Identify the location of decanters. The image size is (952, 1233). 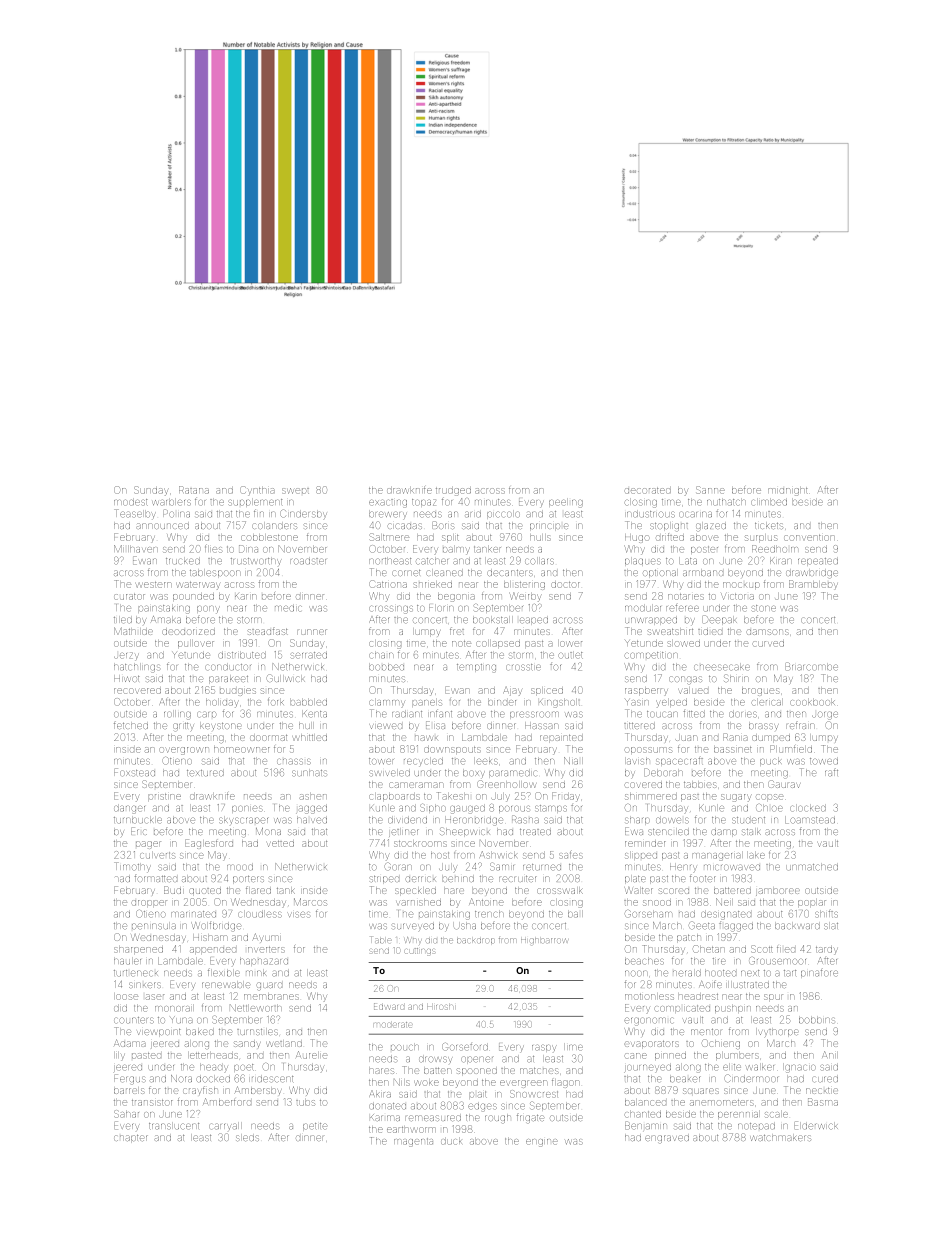
(509, 573).
